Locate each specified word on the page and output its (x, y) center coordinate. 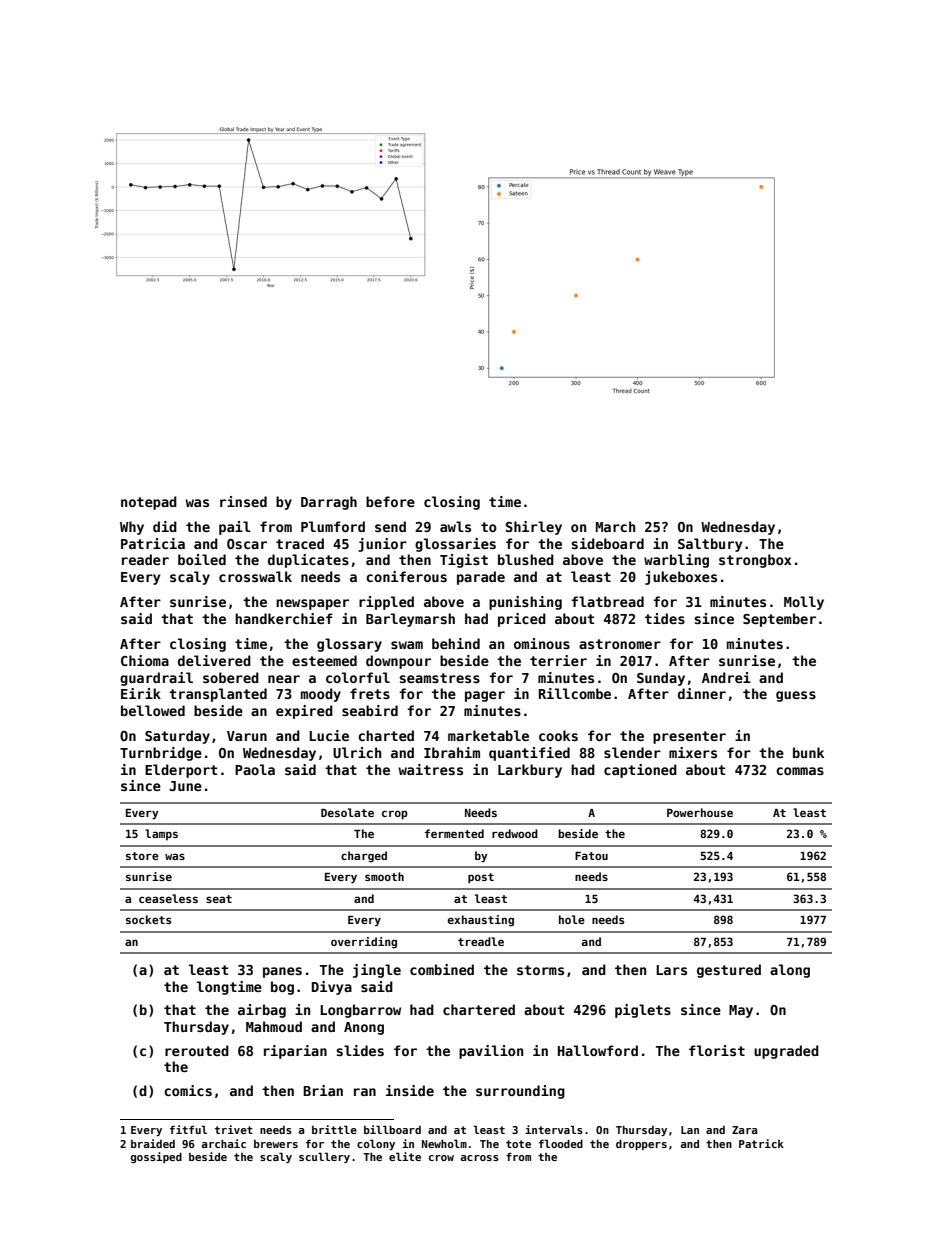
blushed (526, 559)
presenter (689, 737)
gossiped (156, 1157)
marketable (488, 735)
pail (235, 528)
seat (219, 899)
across (480, 1158)
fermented (454, 833)
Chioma (145, 660)
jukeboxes (681, 578)
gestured (729, 971)
